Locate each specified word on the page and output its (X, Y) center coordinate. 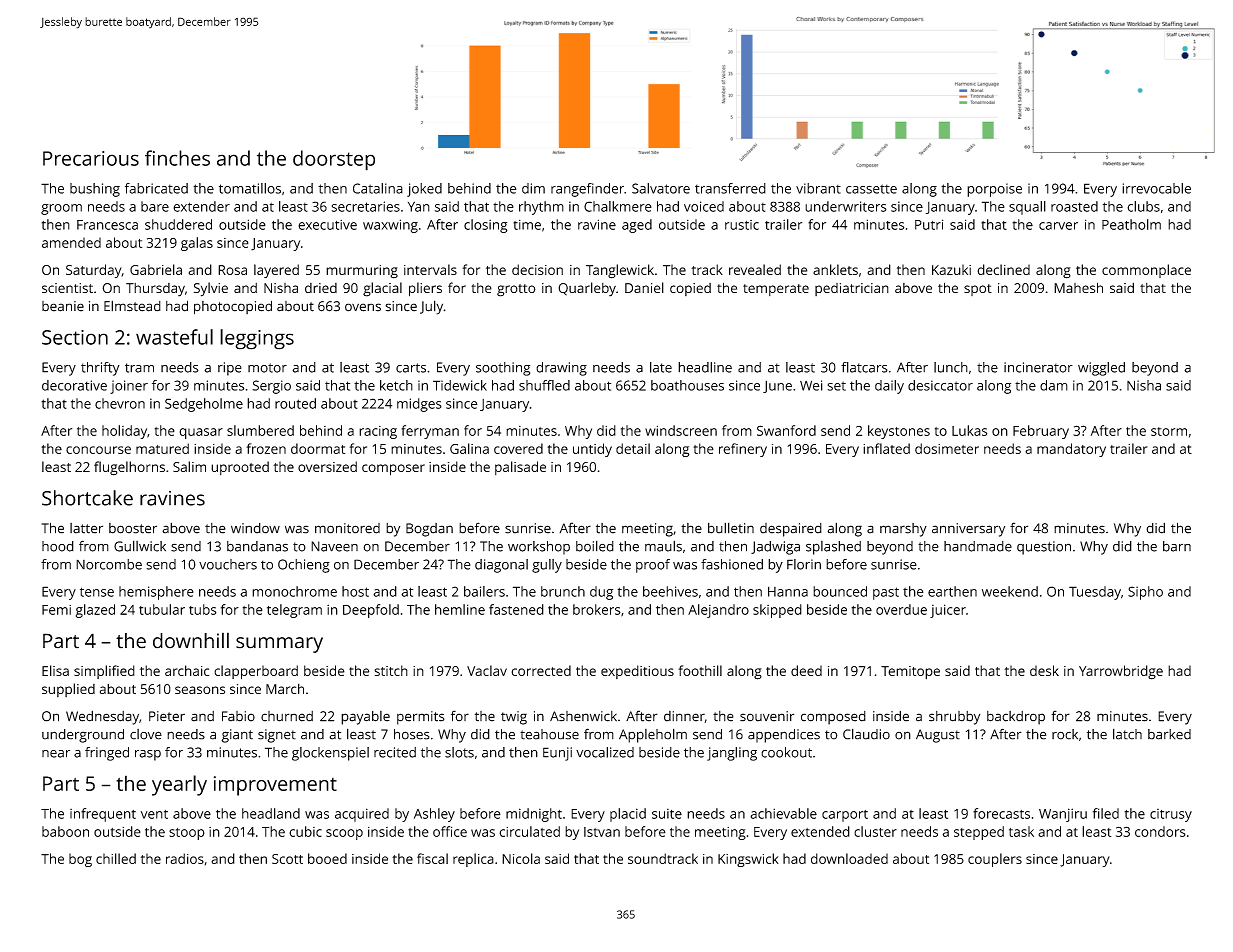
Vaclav (487, 670)
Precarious (91, 158)
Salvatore (661, 188)
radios (185, 858)
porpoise (994, 190)
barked (1169, 734)
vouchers (228, 564)
